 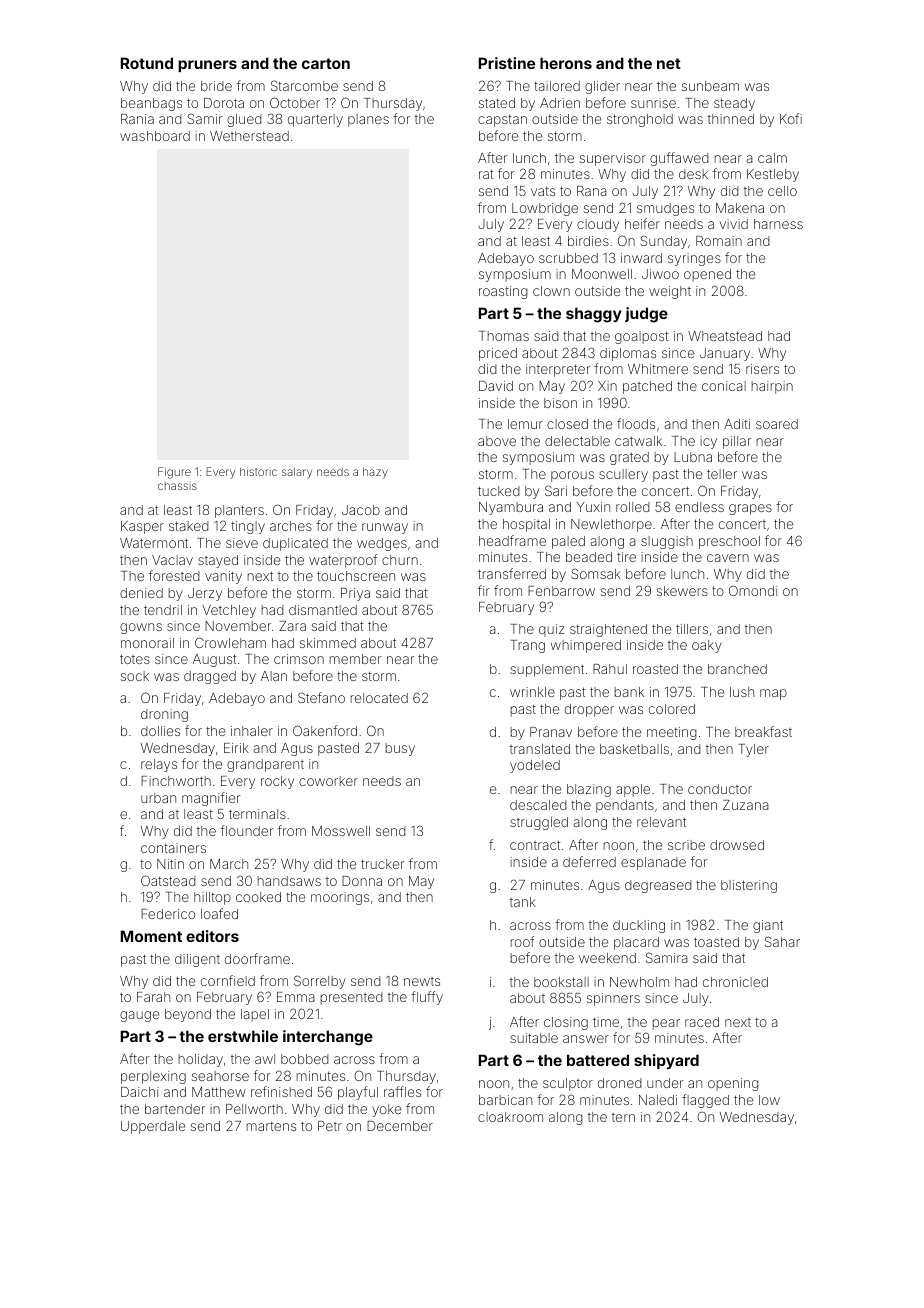 I want to click on meeting, so click(x=672, y=733).
